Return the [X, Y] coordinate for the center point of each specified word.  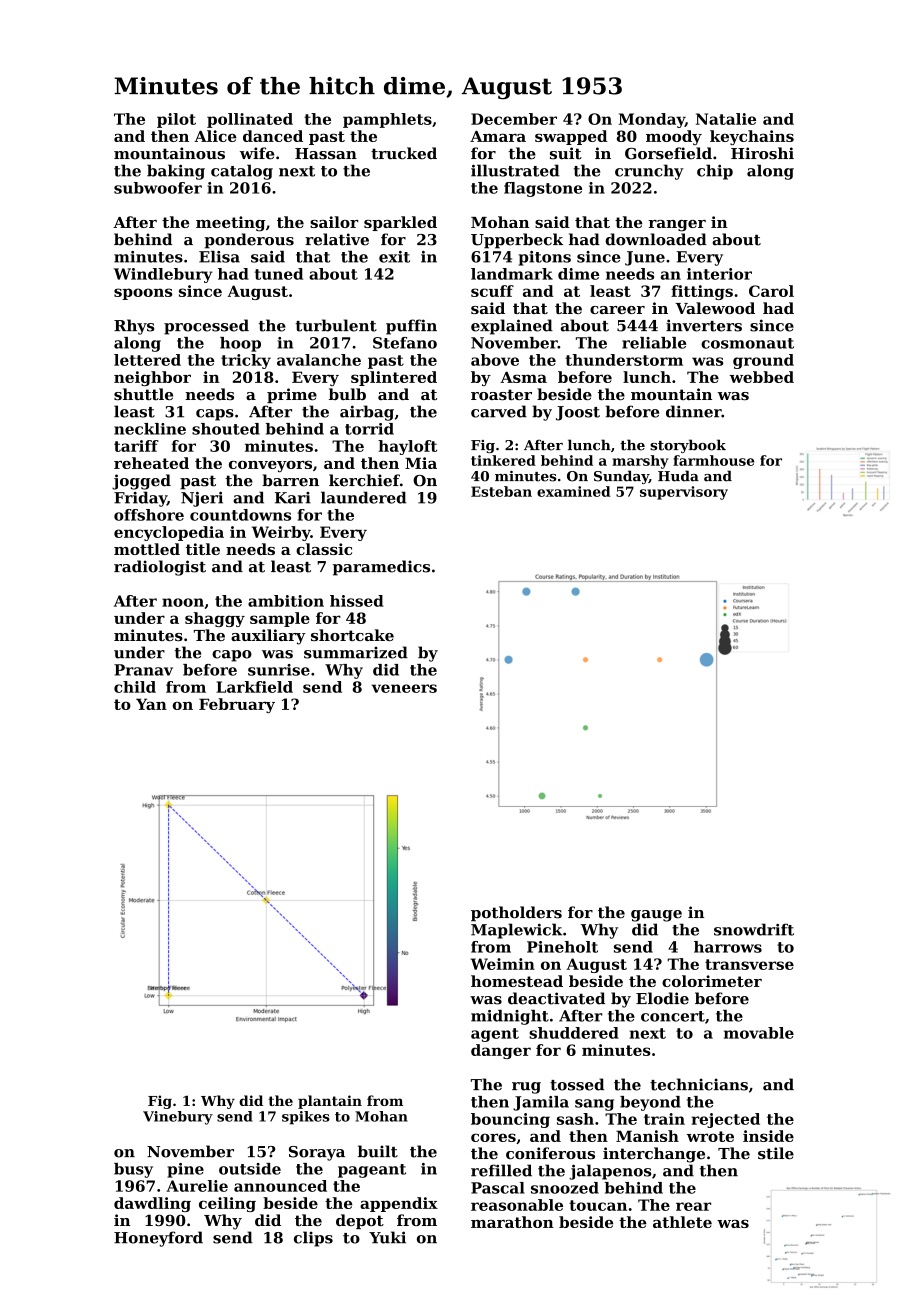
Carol [771, 291]
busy [133, 1170]
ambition [286, 601]
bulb [347, 394]
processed [206, 327]
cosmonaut [747, 343]
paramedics [381, 568]
